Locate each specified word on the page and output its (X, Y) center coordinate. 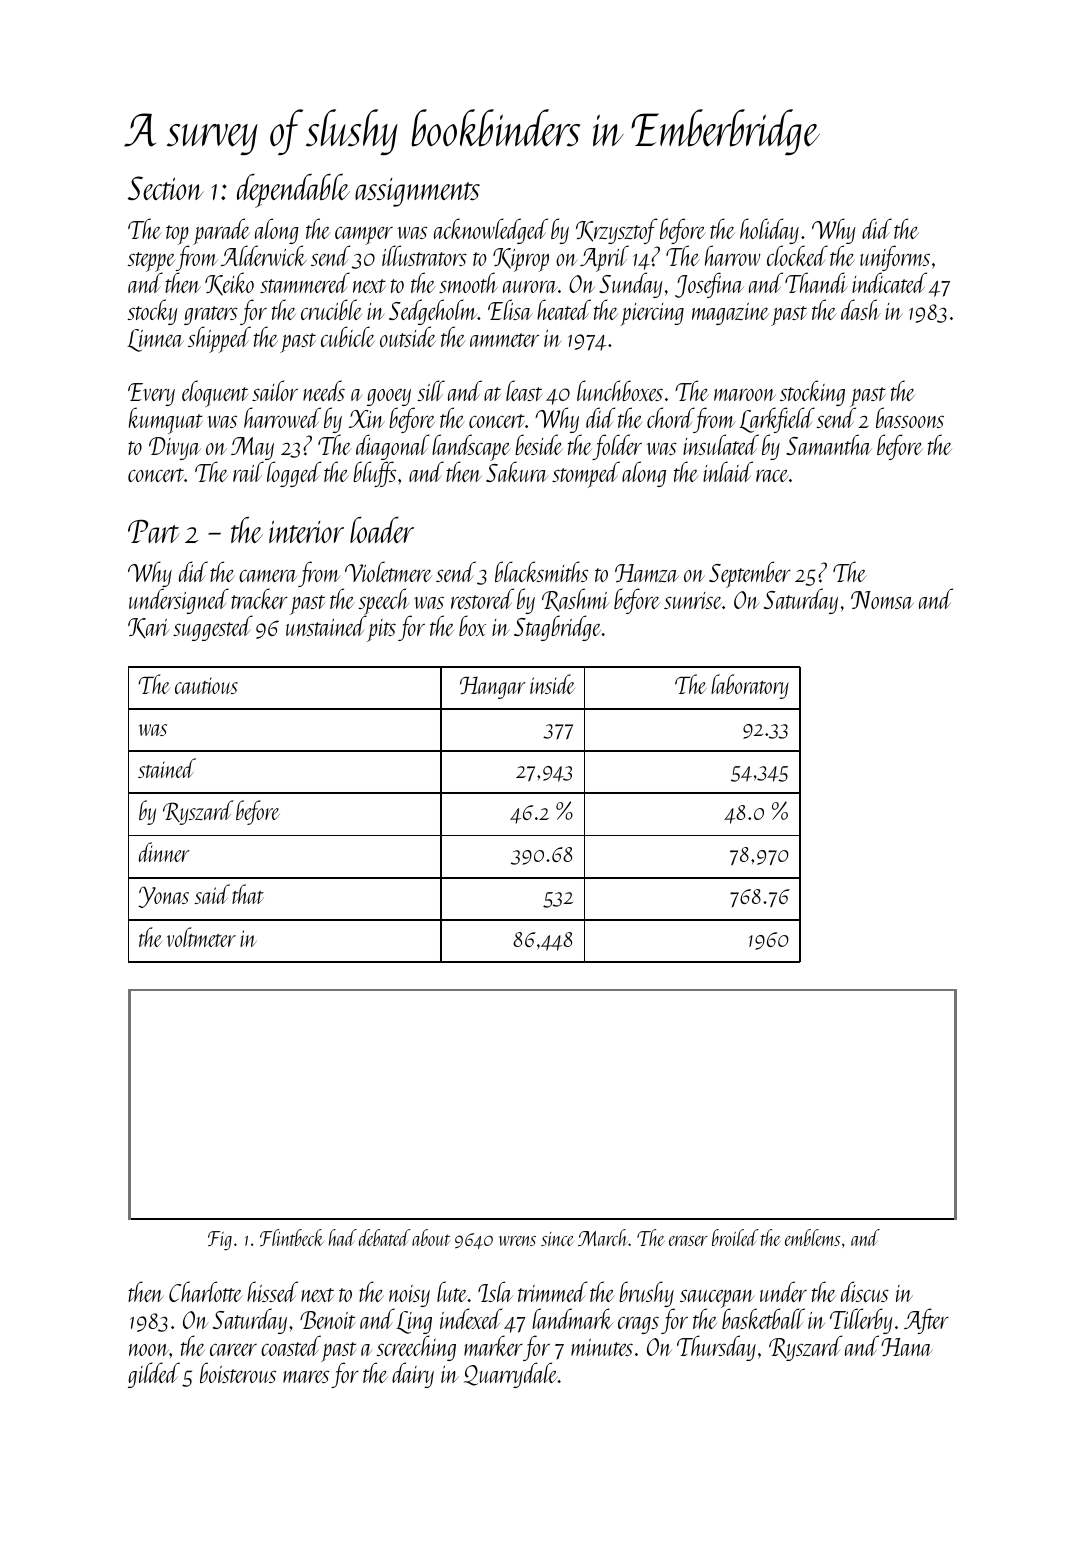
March (603, 1237)
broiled (735, 1237)
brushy (646, 1294)
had (343, 1237)
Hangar (493, 688)
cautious (206, 686)
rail (248, 472)
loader (382, 530)
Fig (220, 1240)
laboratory (750, 686)
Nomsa (882, 600)
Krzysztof (617, 232)
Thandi (816, 282)
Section (166, 188)
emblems (812, 1237)
